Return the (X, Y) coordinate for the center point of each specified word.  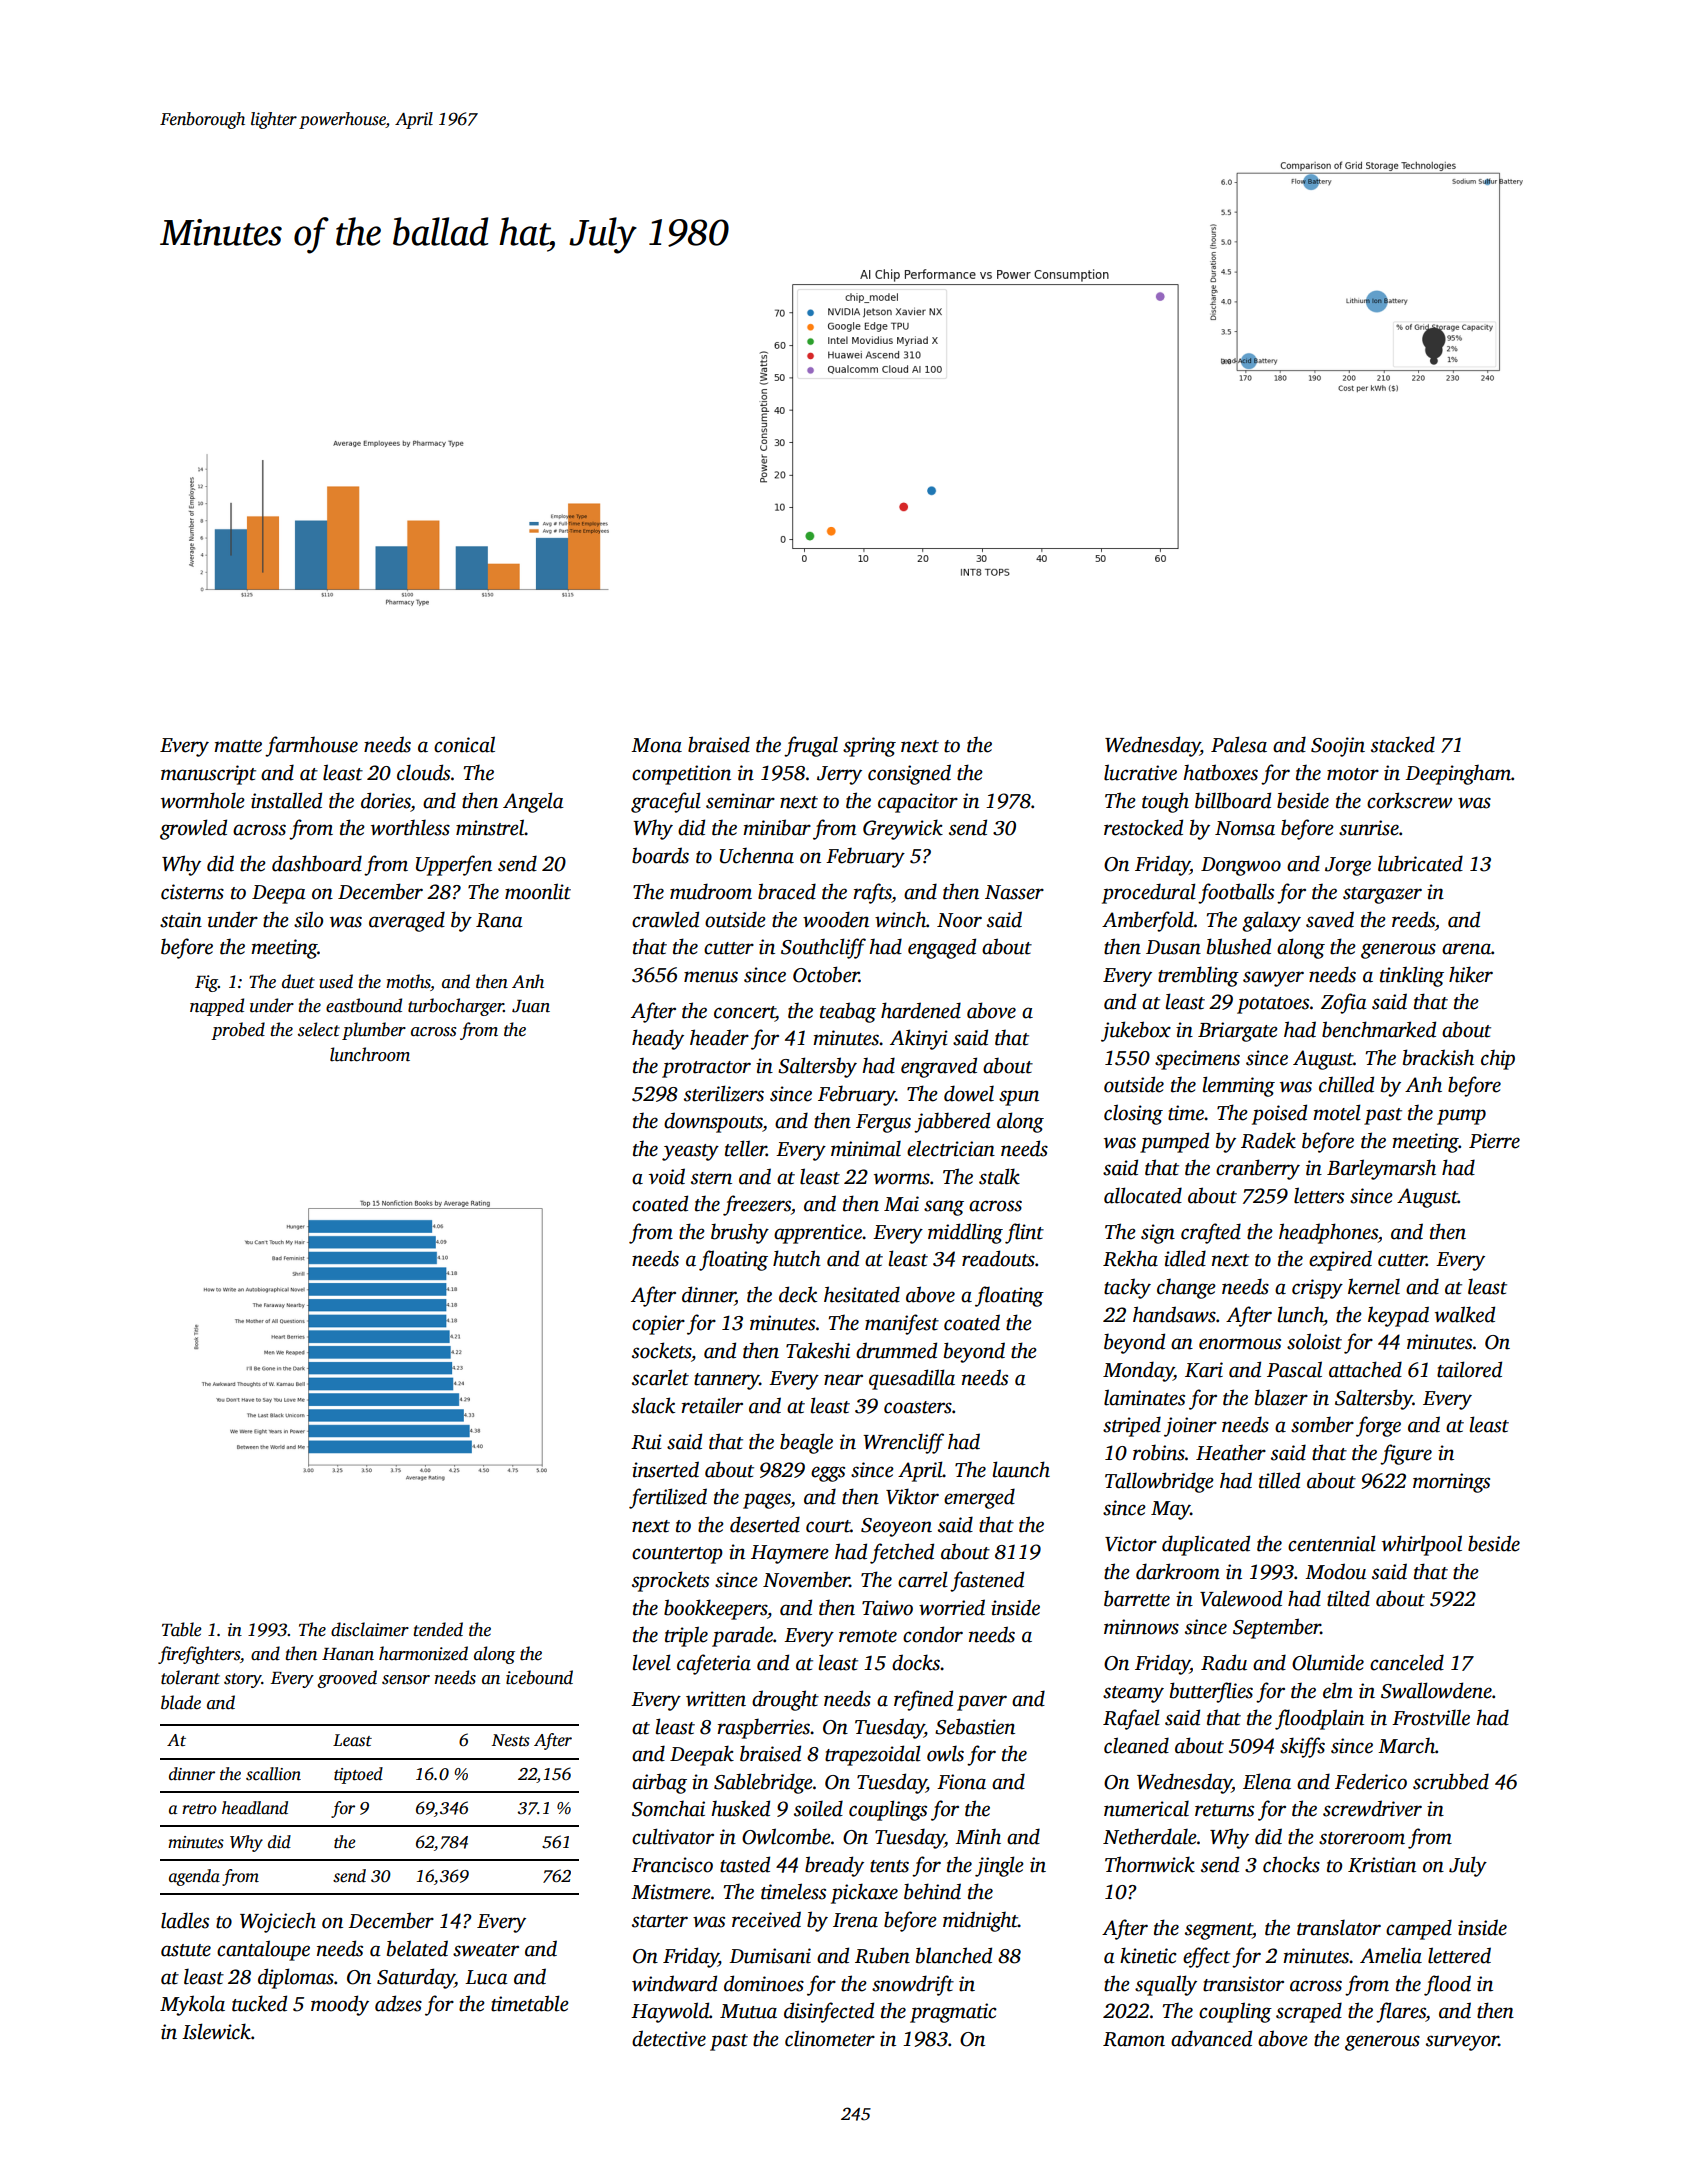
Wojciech (278, 1922)
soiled (818, 1808)
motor (1353, 774)
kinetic (1148, 1955)
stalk (999, 1176)
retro (199, 1809)
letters (1319, 1195)
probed (238, 1031)
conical (464, 744)
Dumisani (770, 1956)
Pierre (1494, 1141)
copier (658, 1325)
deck (798, 1294)
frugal (811, 746)
